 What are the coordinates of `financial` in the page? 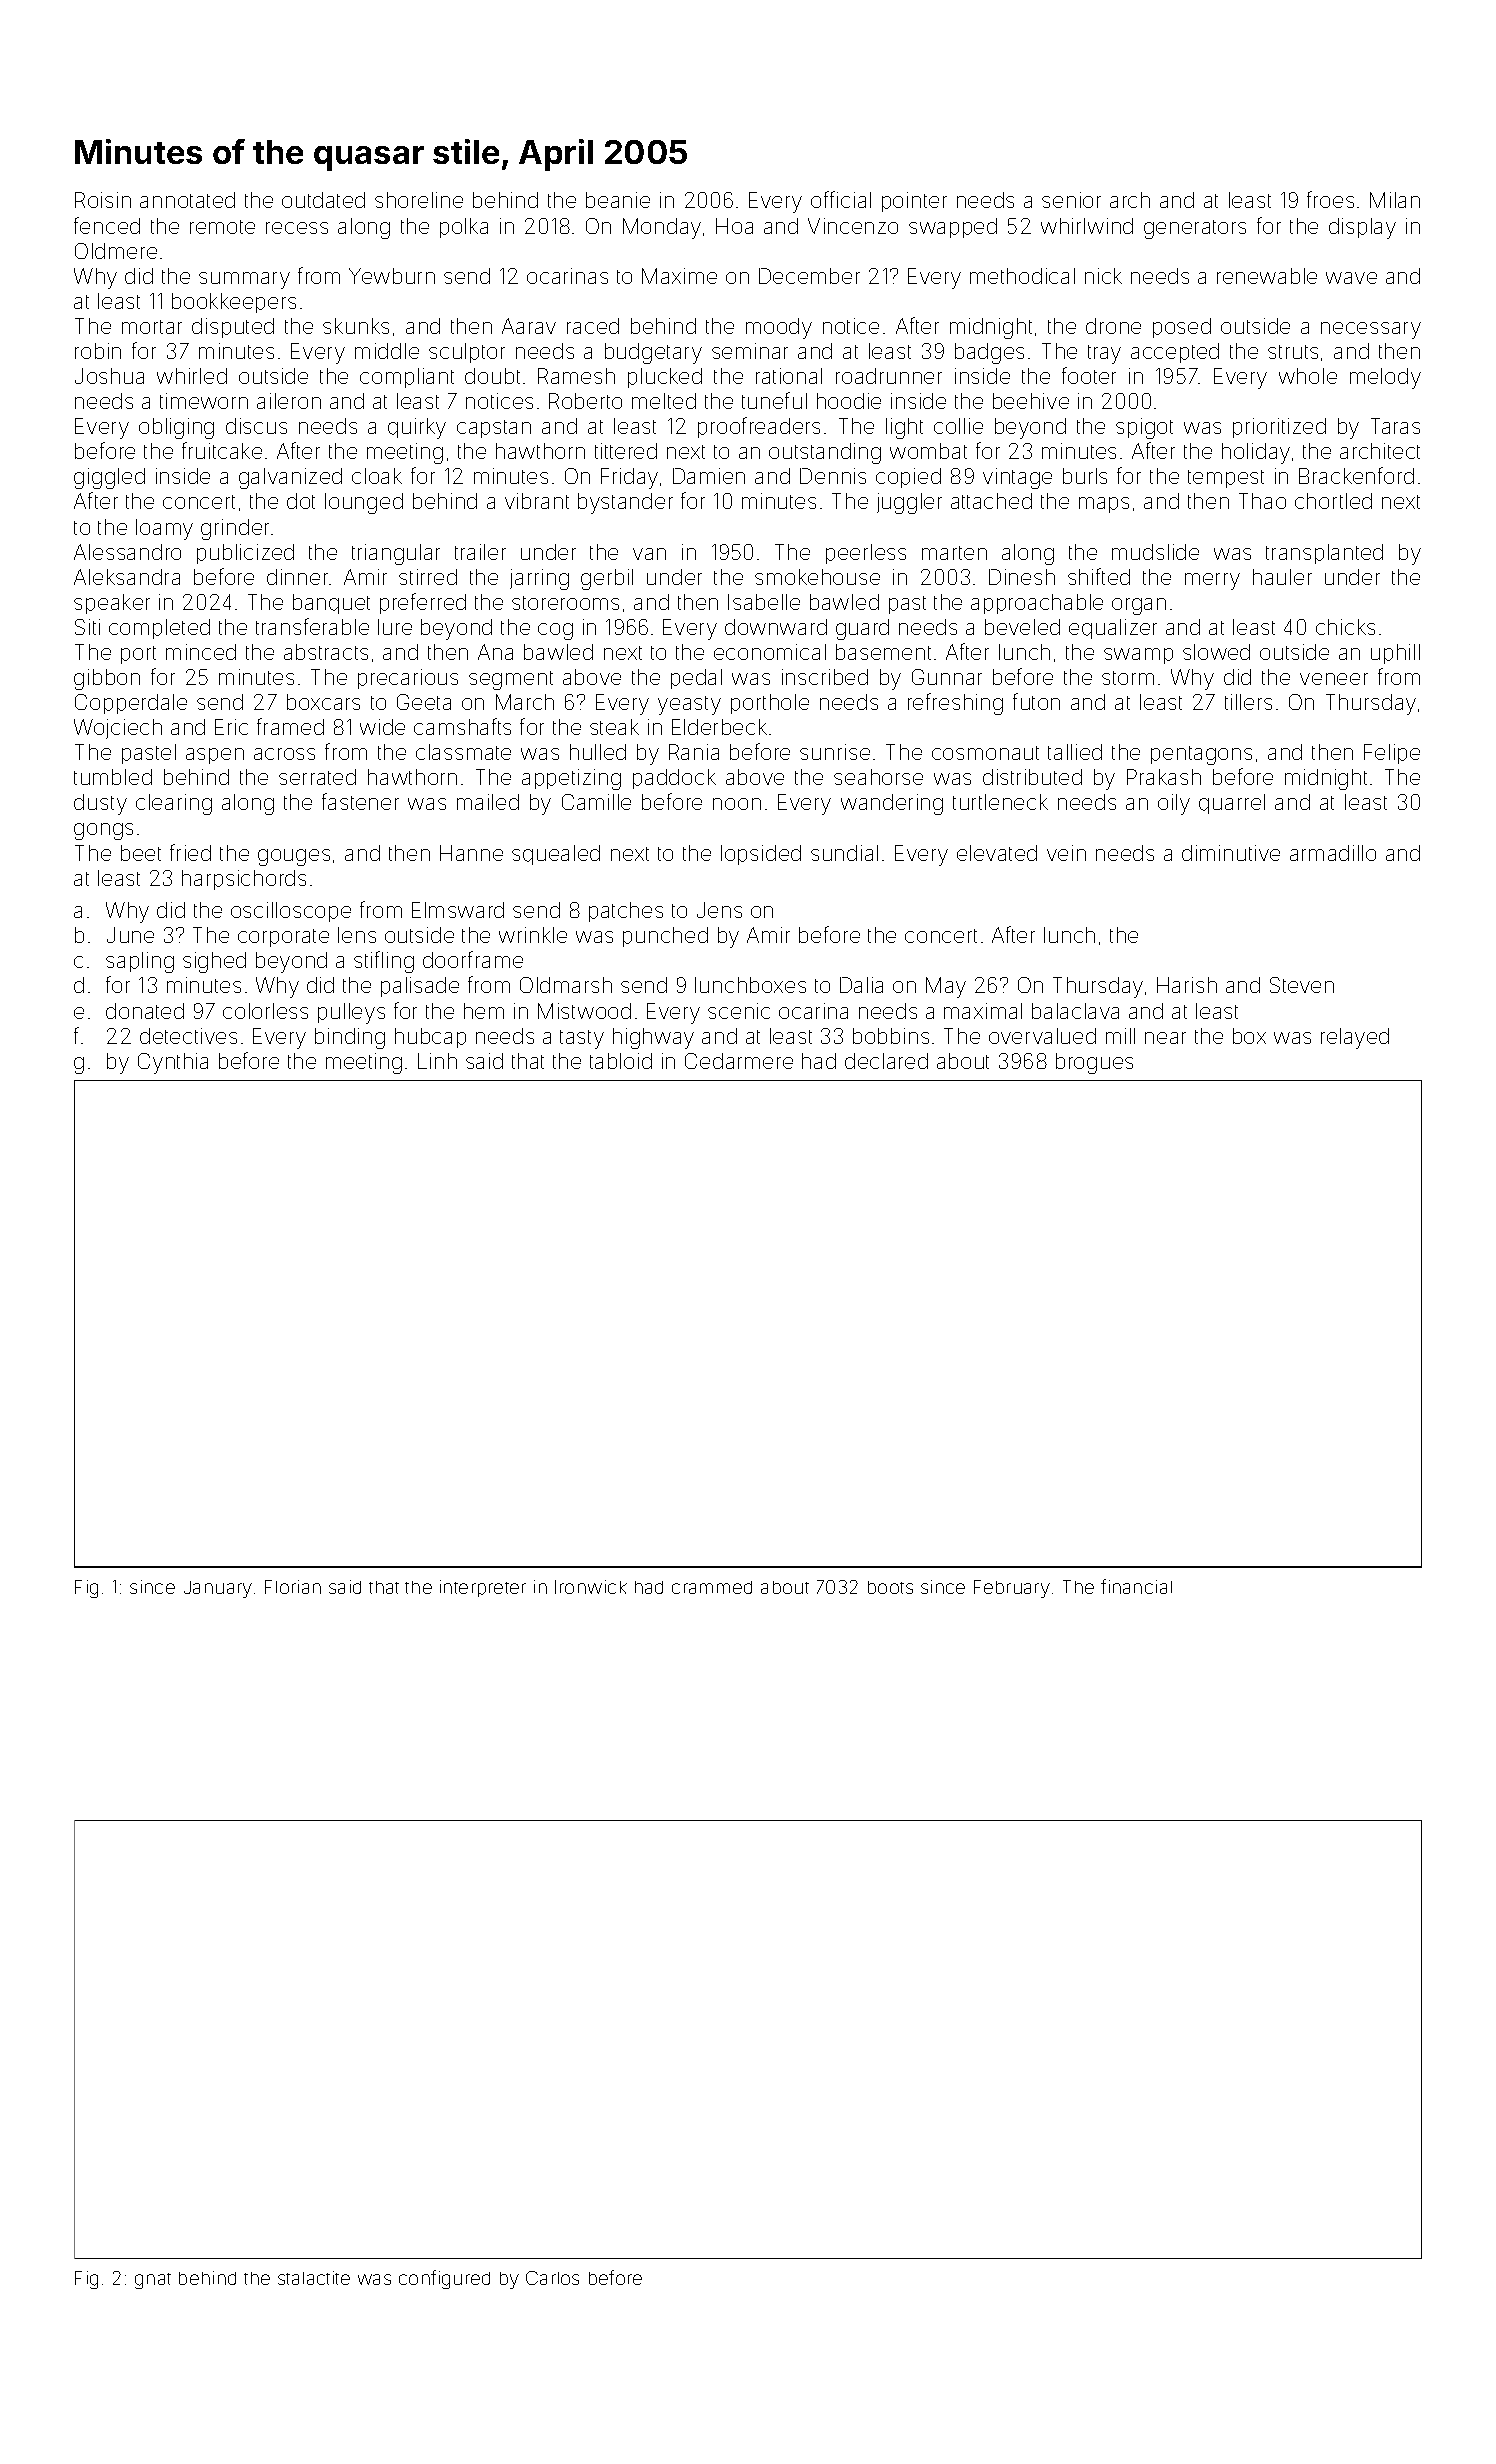 It's located at (1136, 1586).
